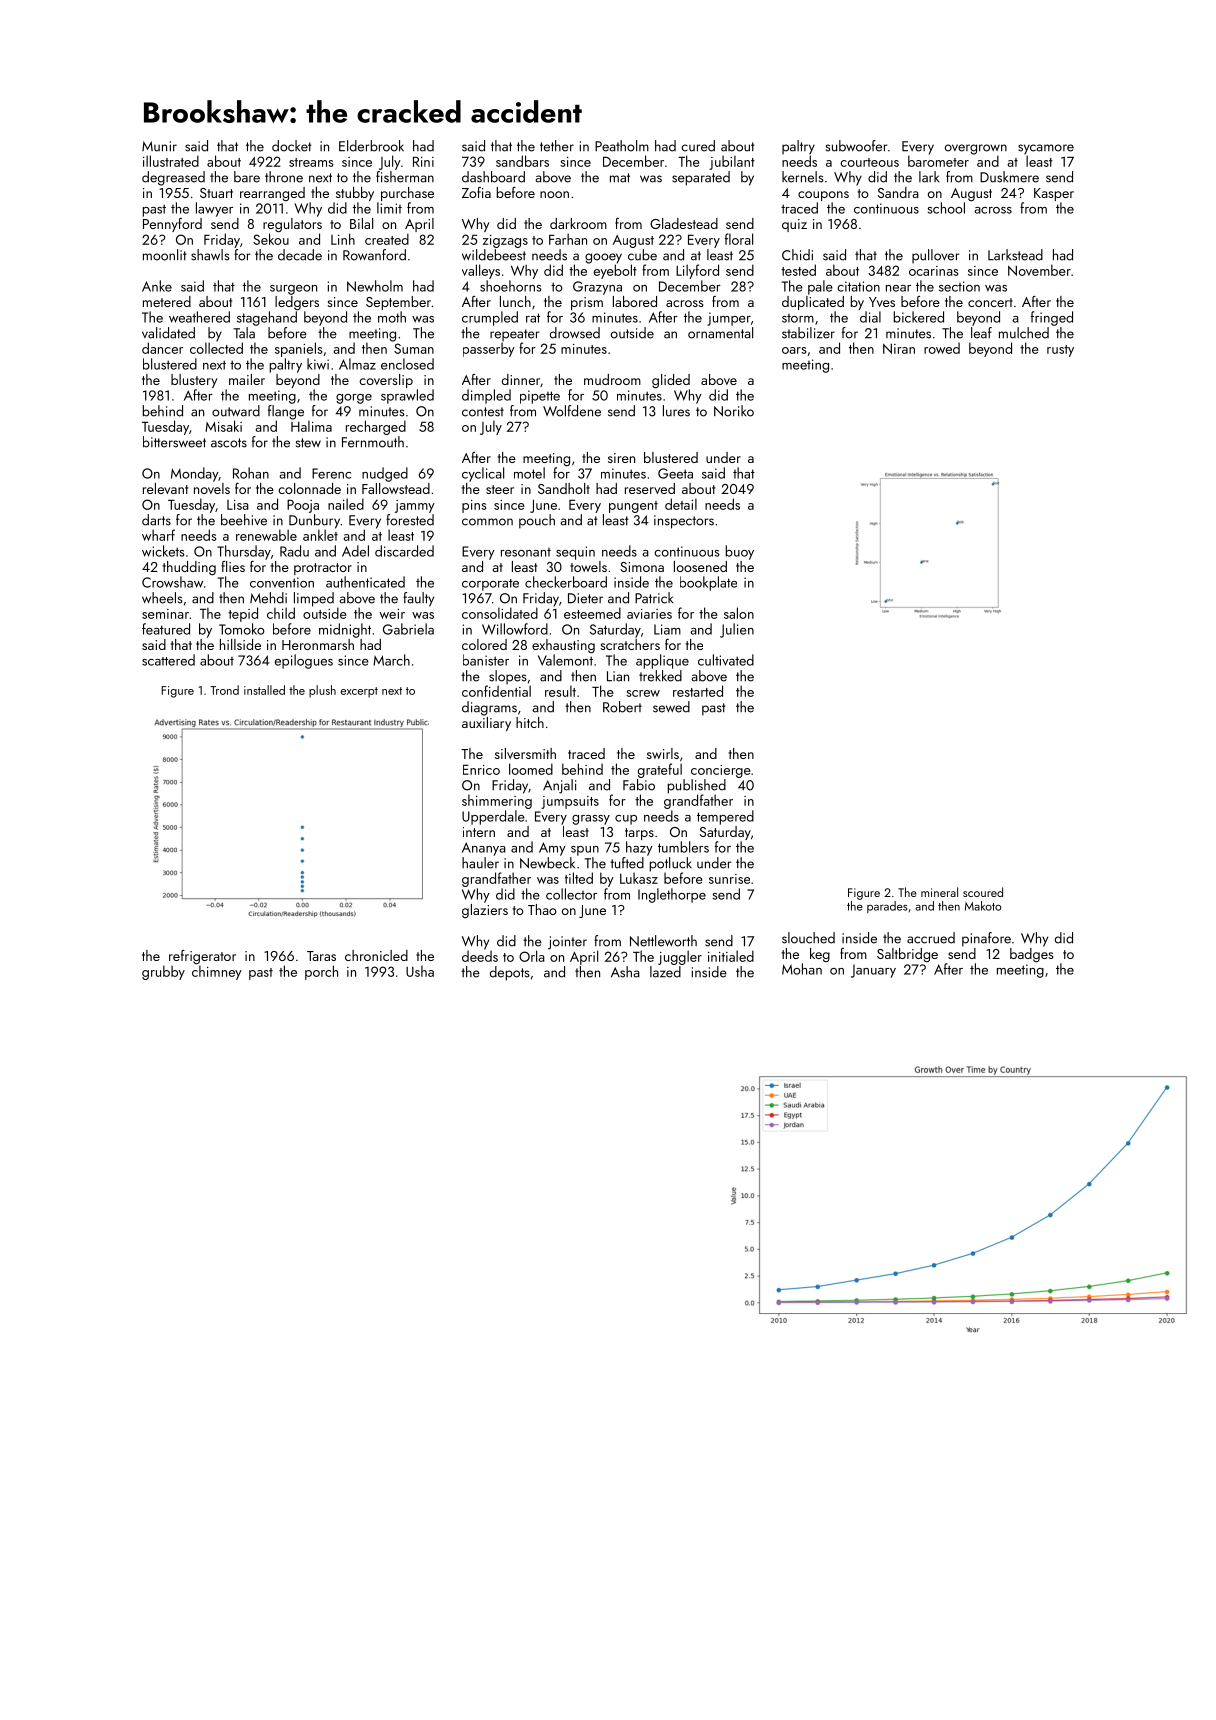  What do you see at coordinates (856, 146) in the page?
I see `subwoofer` at bounding box center [856, 146].
